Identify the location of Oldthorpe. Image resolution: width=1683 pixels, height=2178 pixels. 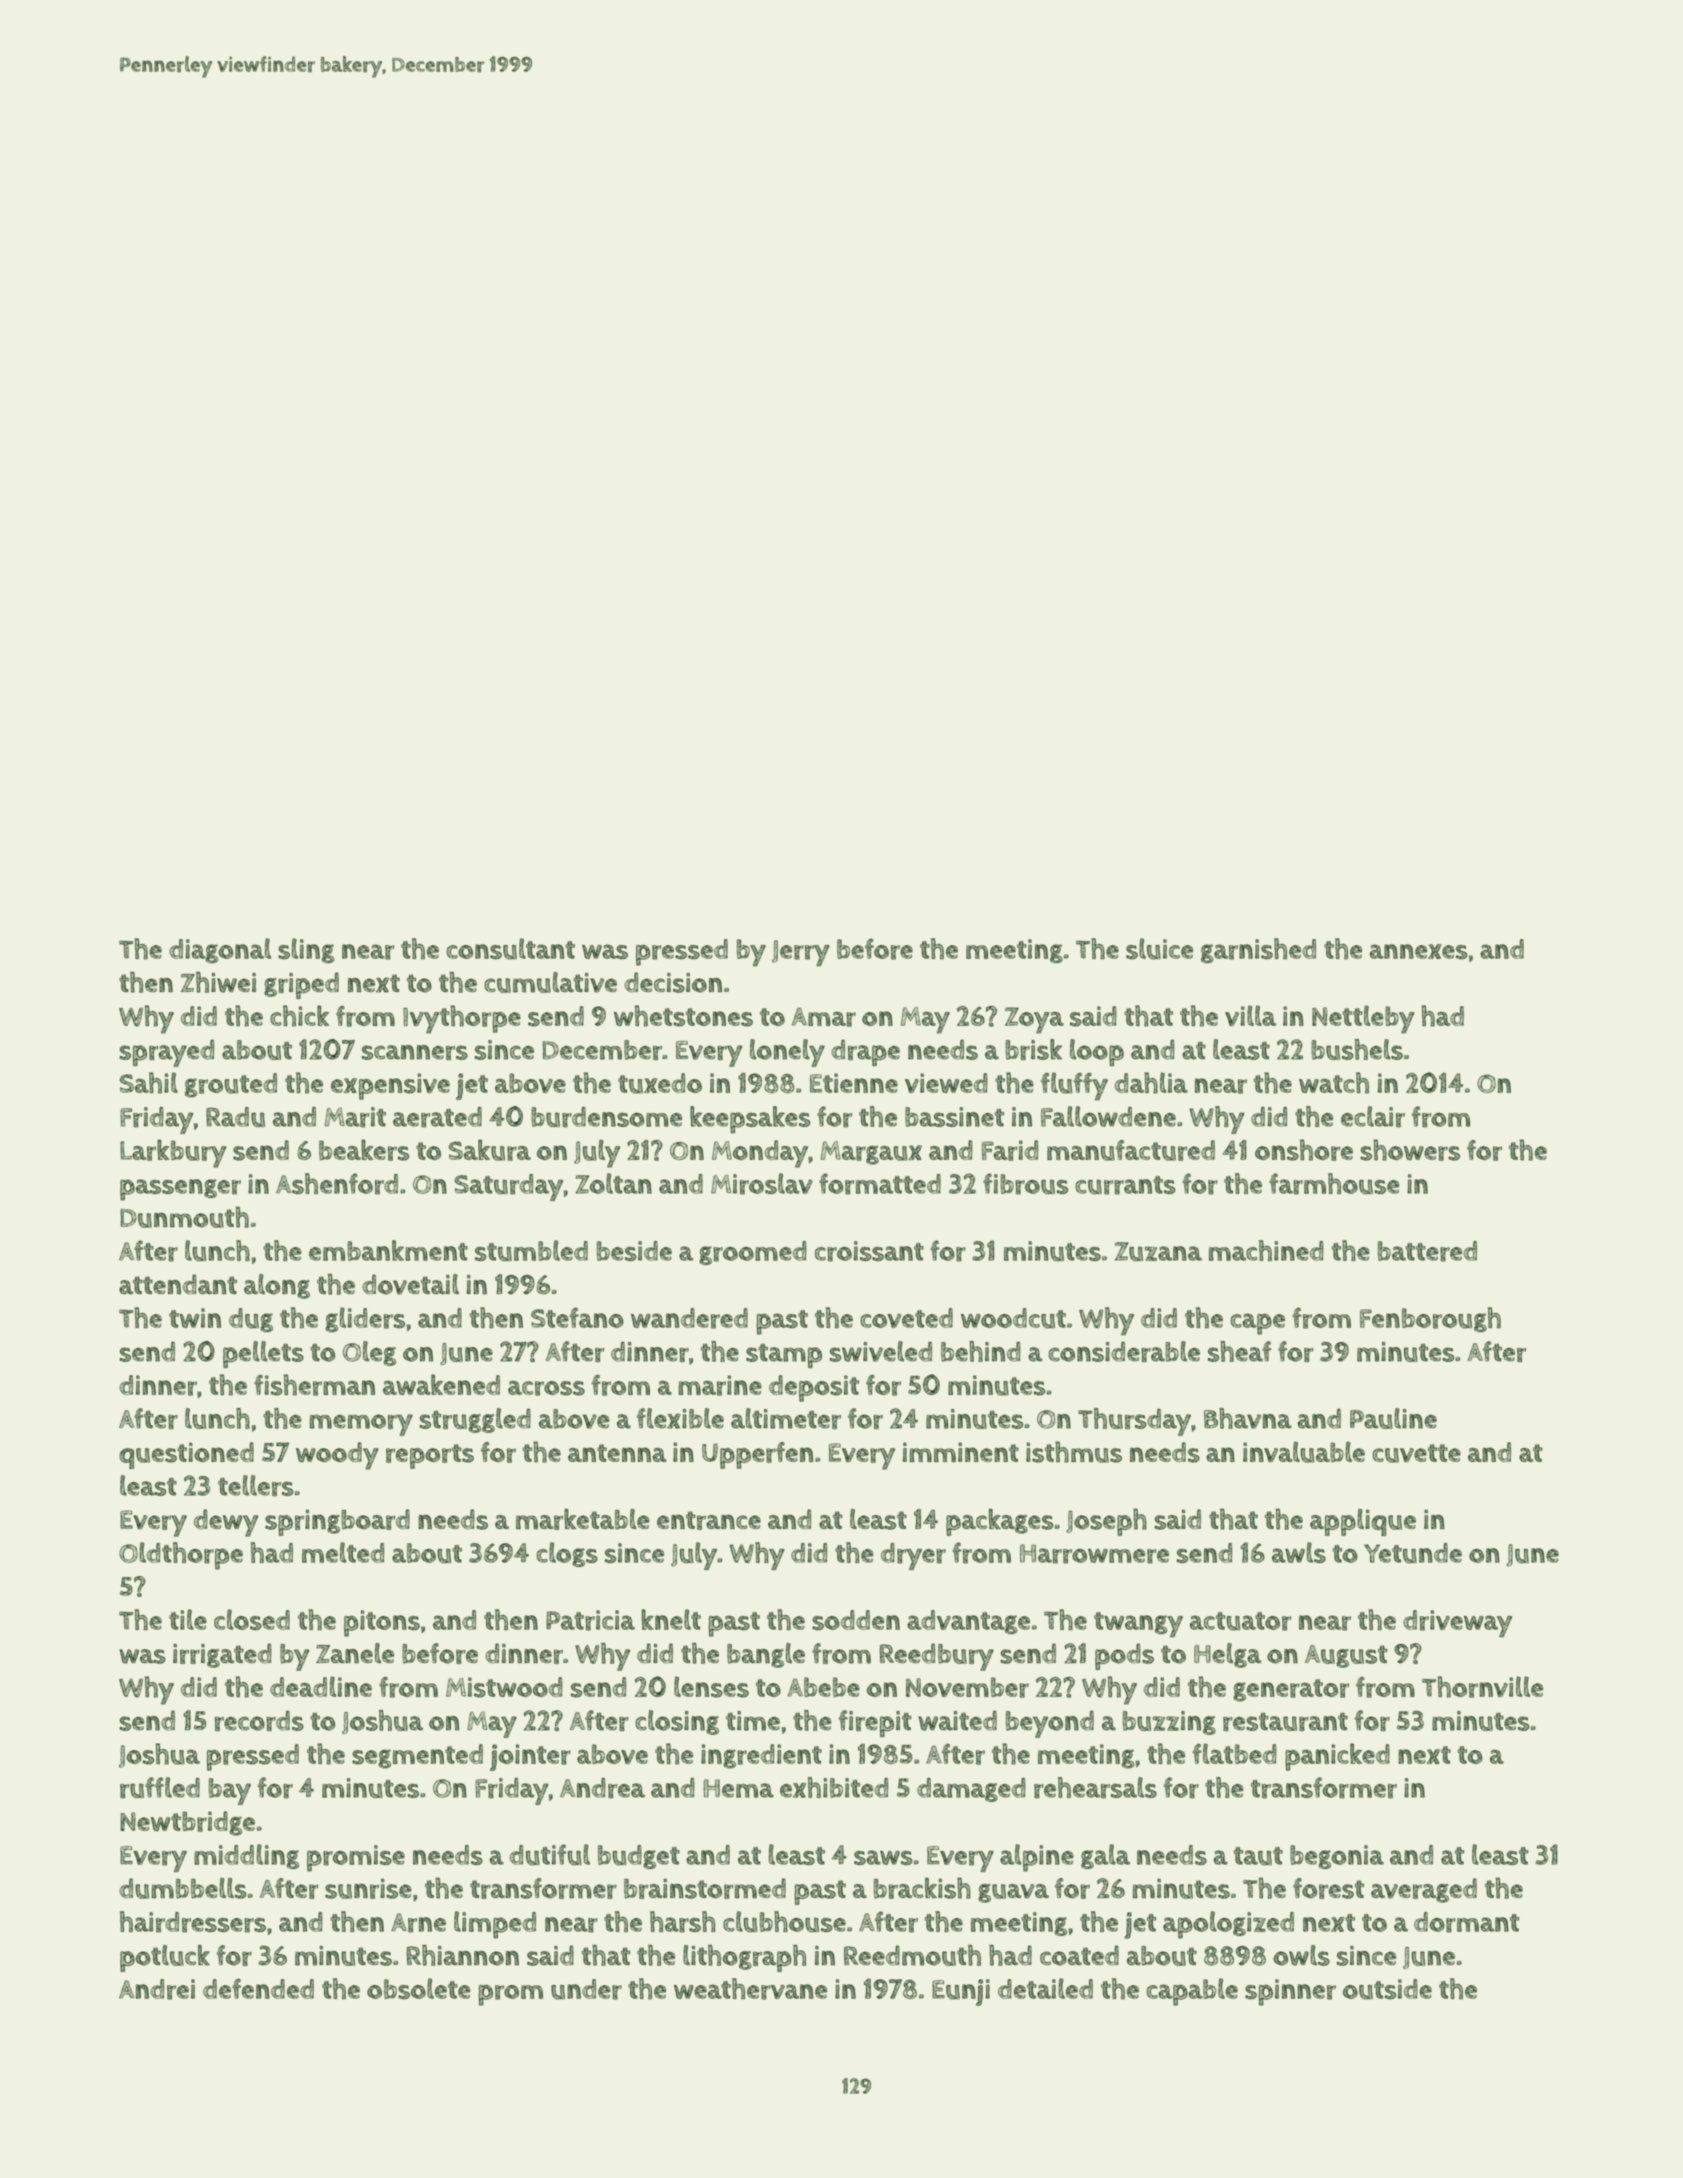
(181, 1556).
